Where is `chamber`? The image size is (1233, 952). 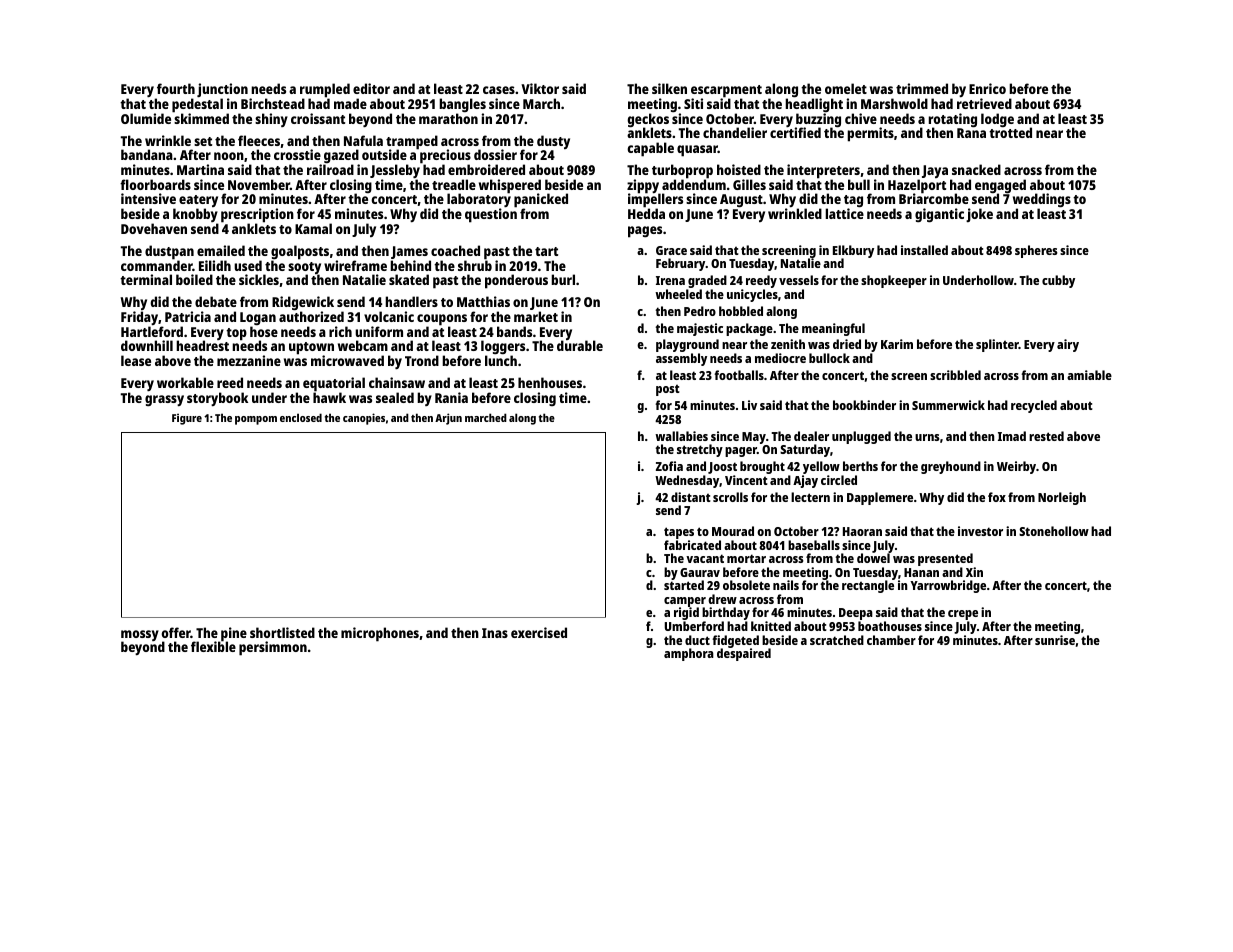 chamber is located at coordinates (891, 640).
